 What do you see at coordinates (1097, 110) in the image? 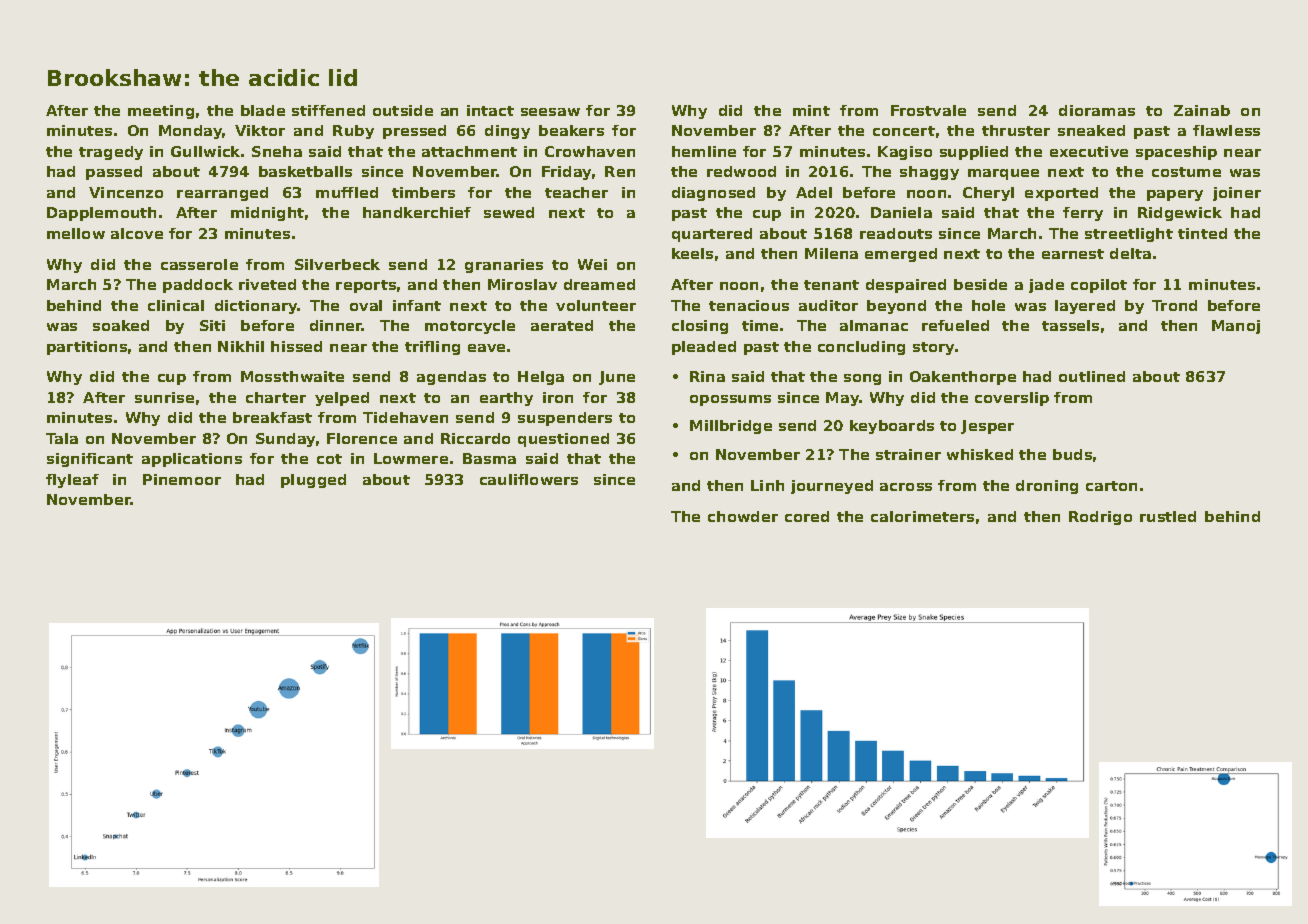
I see `dioramas` at bounding box center [1097, 110].
